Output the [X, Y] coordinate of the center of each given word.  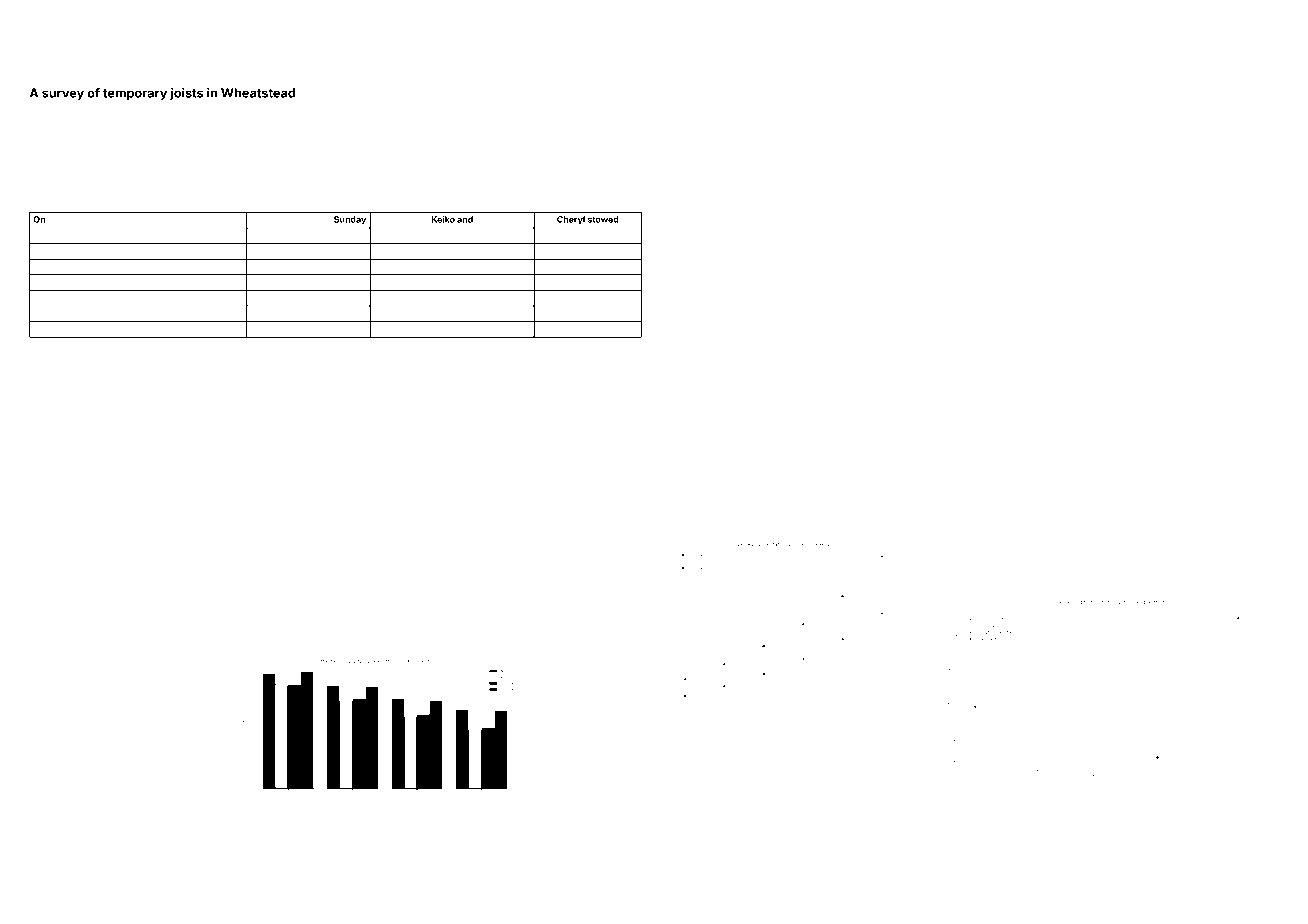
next [346, 124]
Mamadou [341, 355]
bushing [554, 184]
